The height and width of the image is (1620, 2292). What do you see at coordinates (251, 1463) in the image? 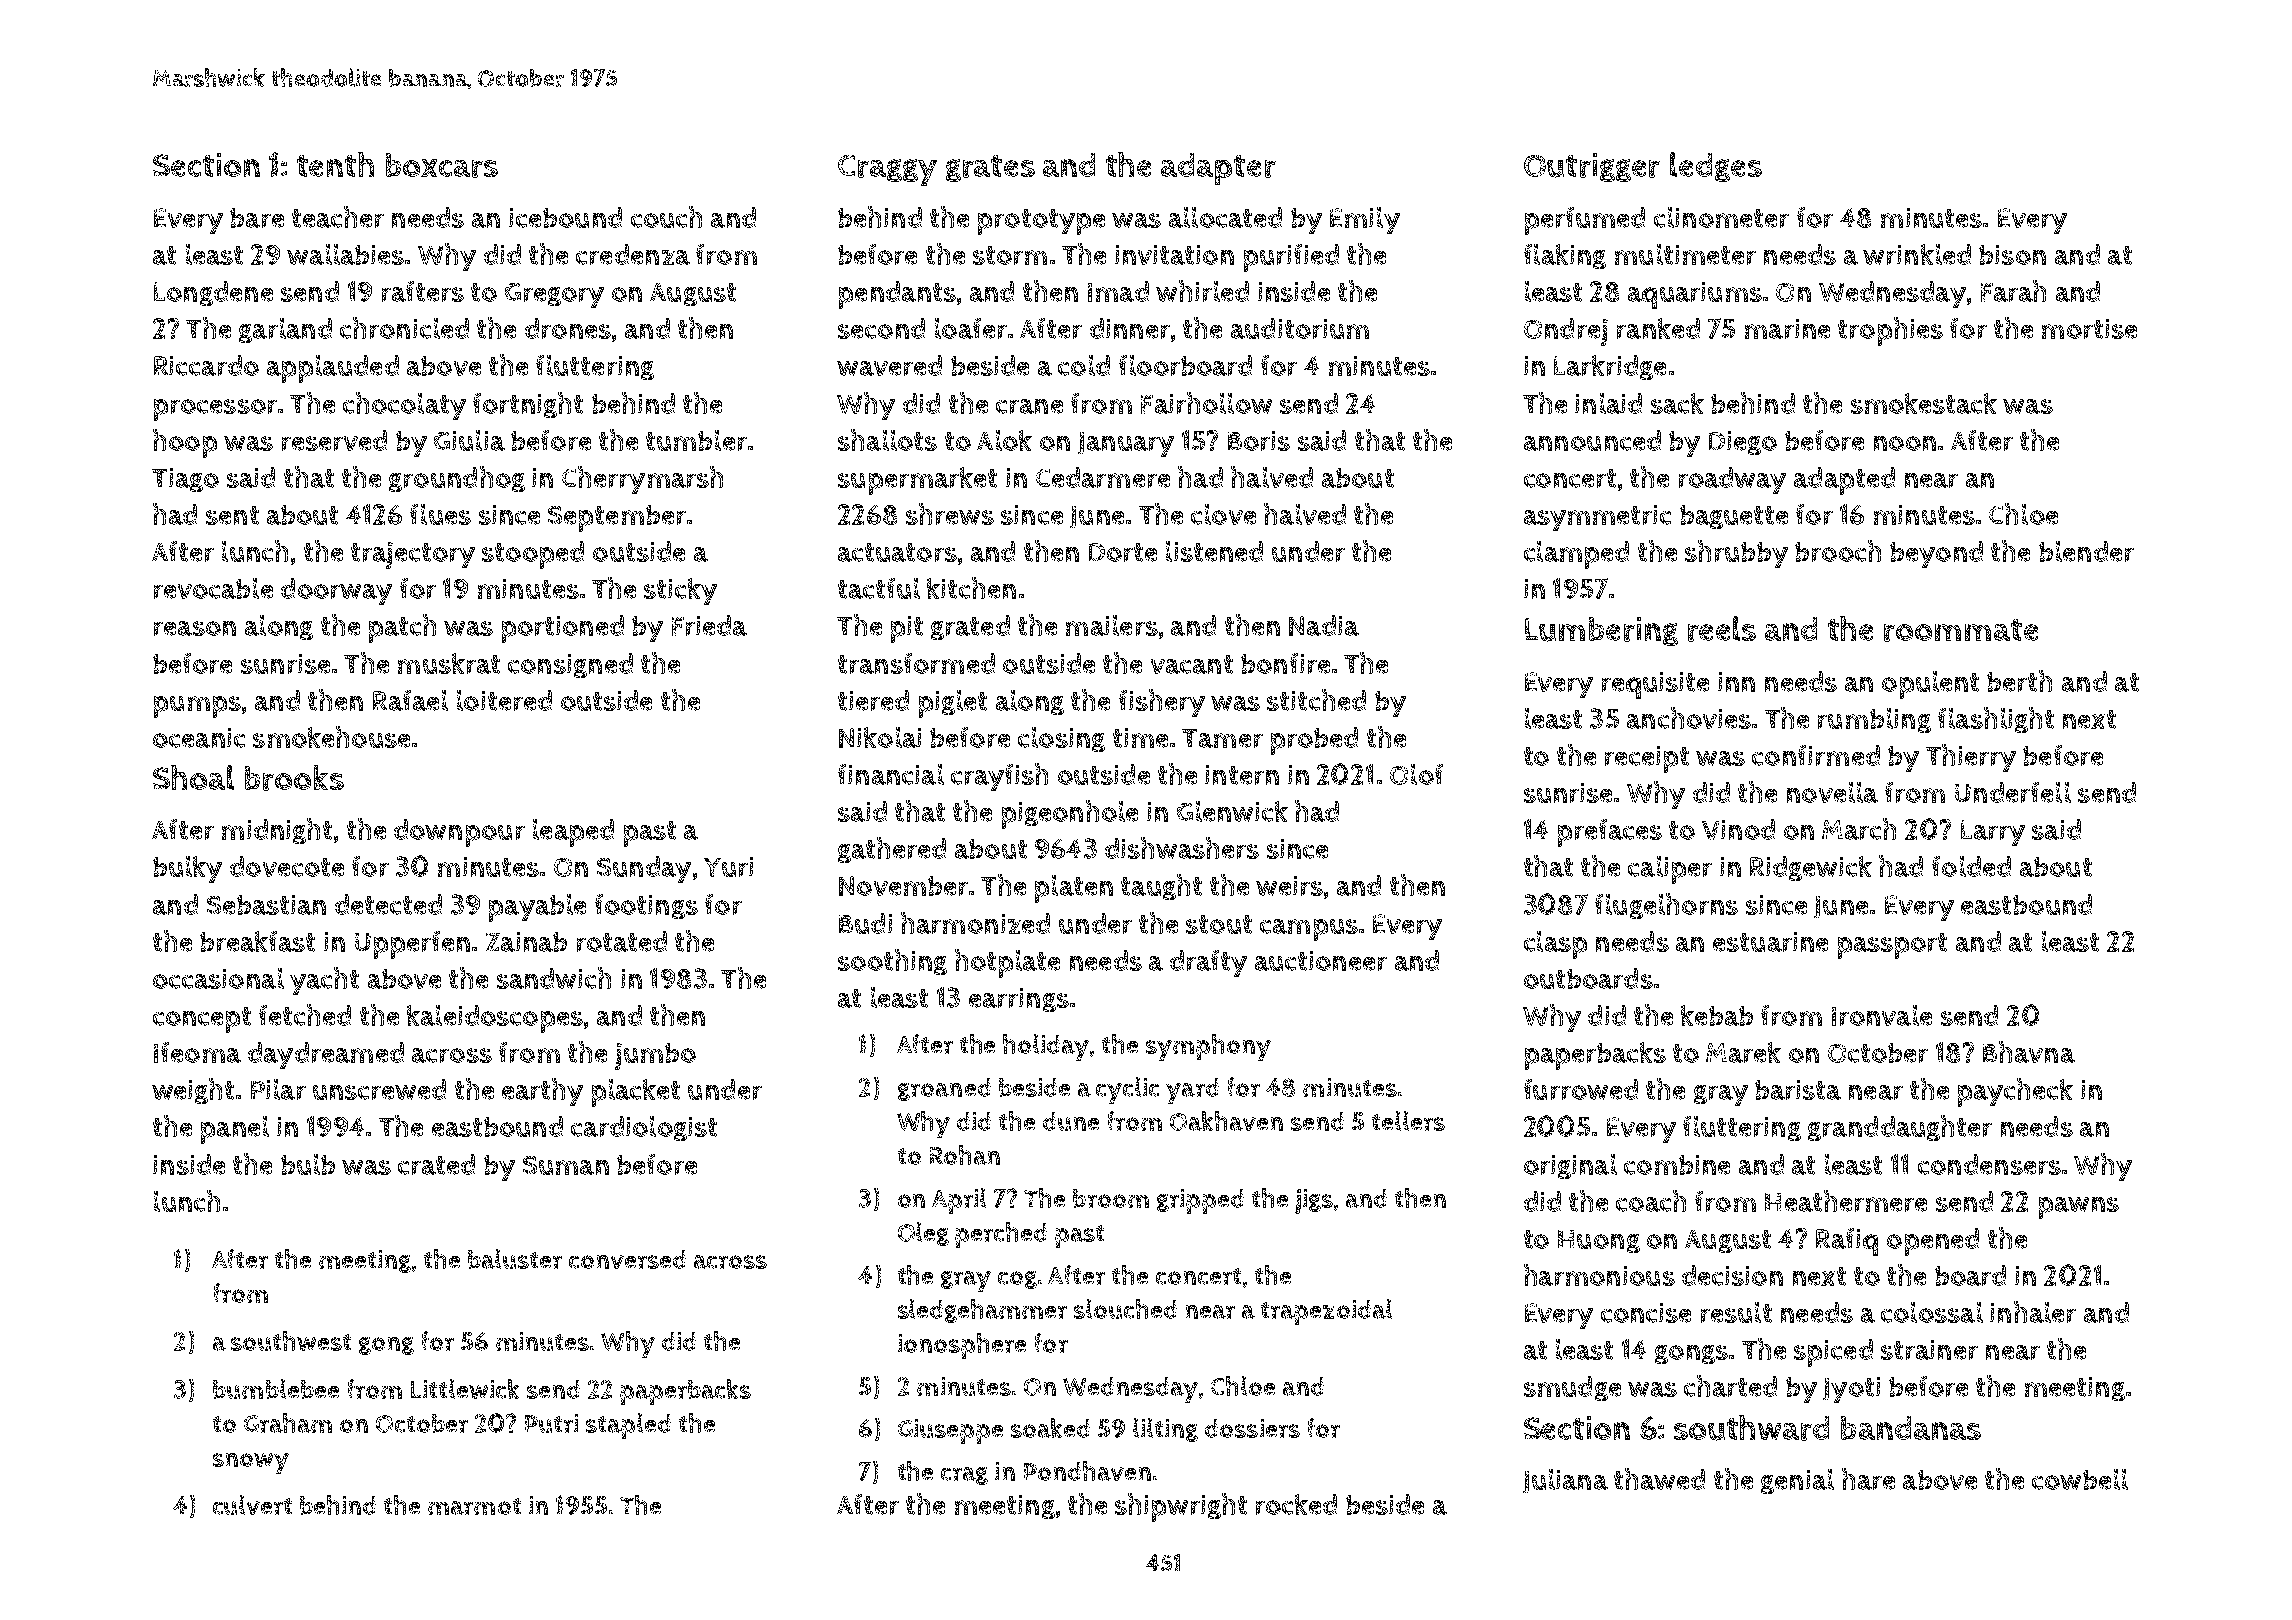
I see `snowy` at bounding box center [251, 1463].
